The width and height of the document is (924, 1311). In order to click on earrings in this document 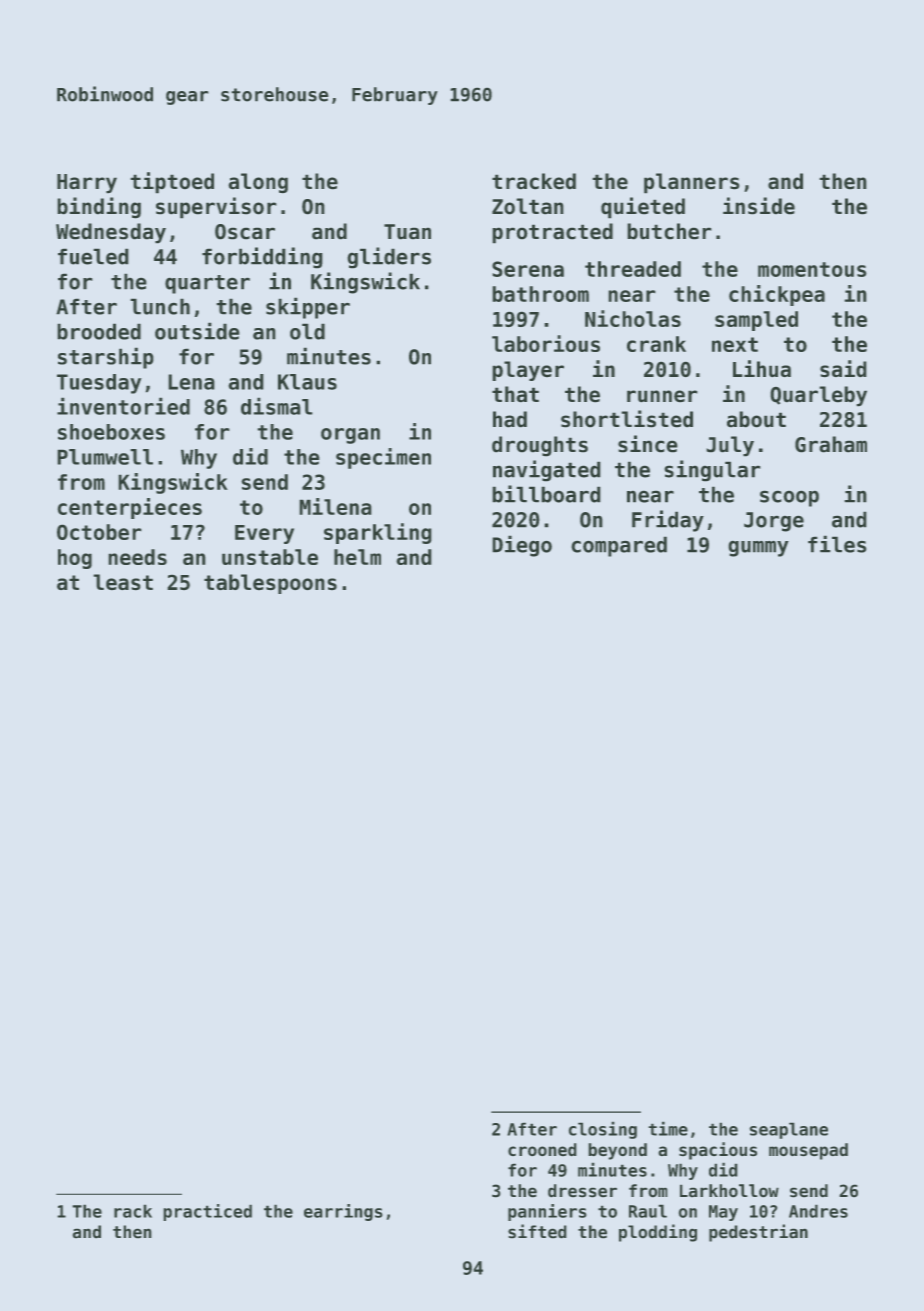, I will do `click(343, 1212)`.
